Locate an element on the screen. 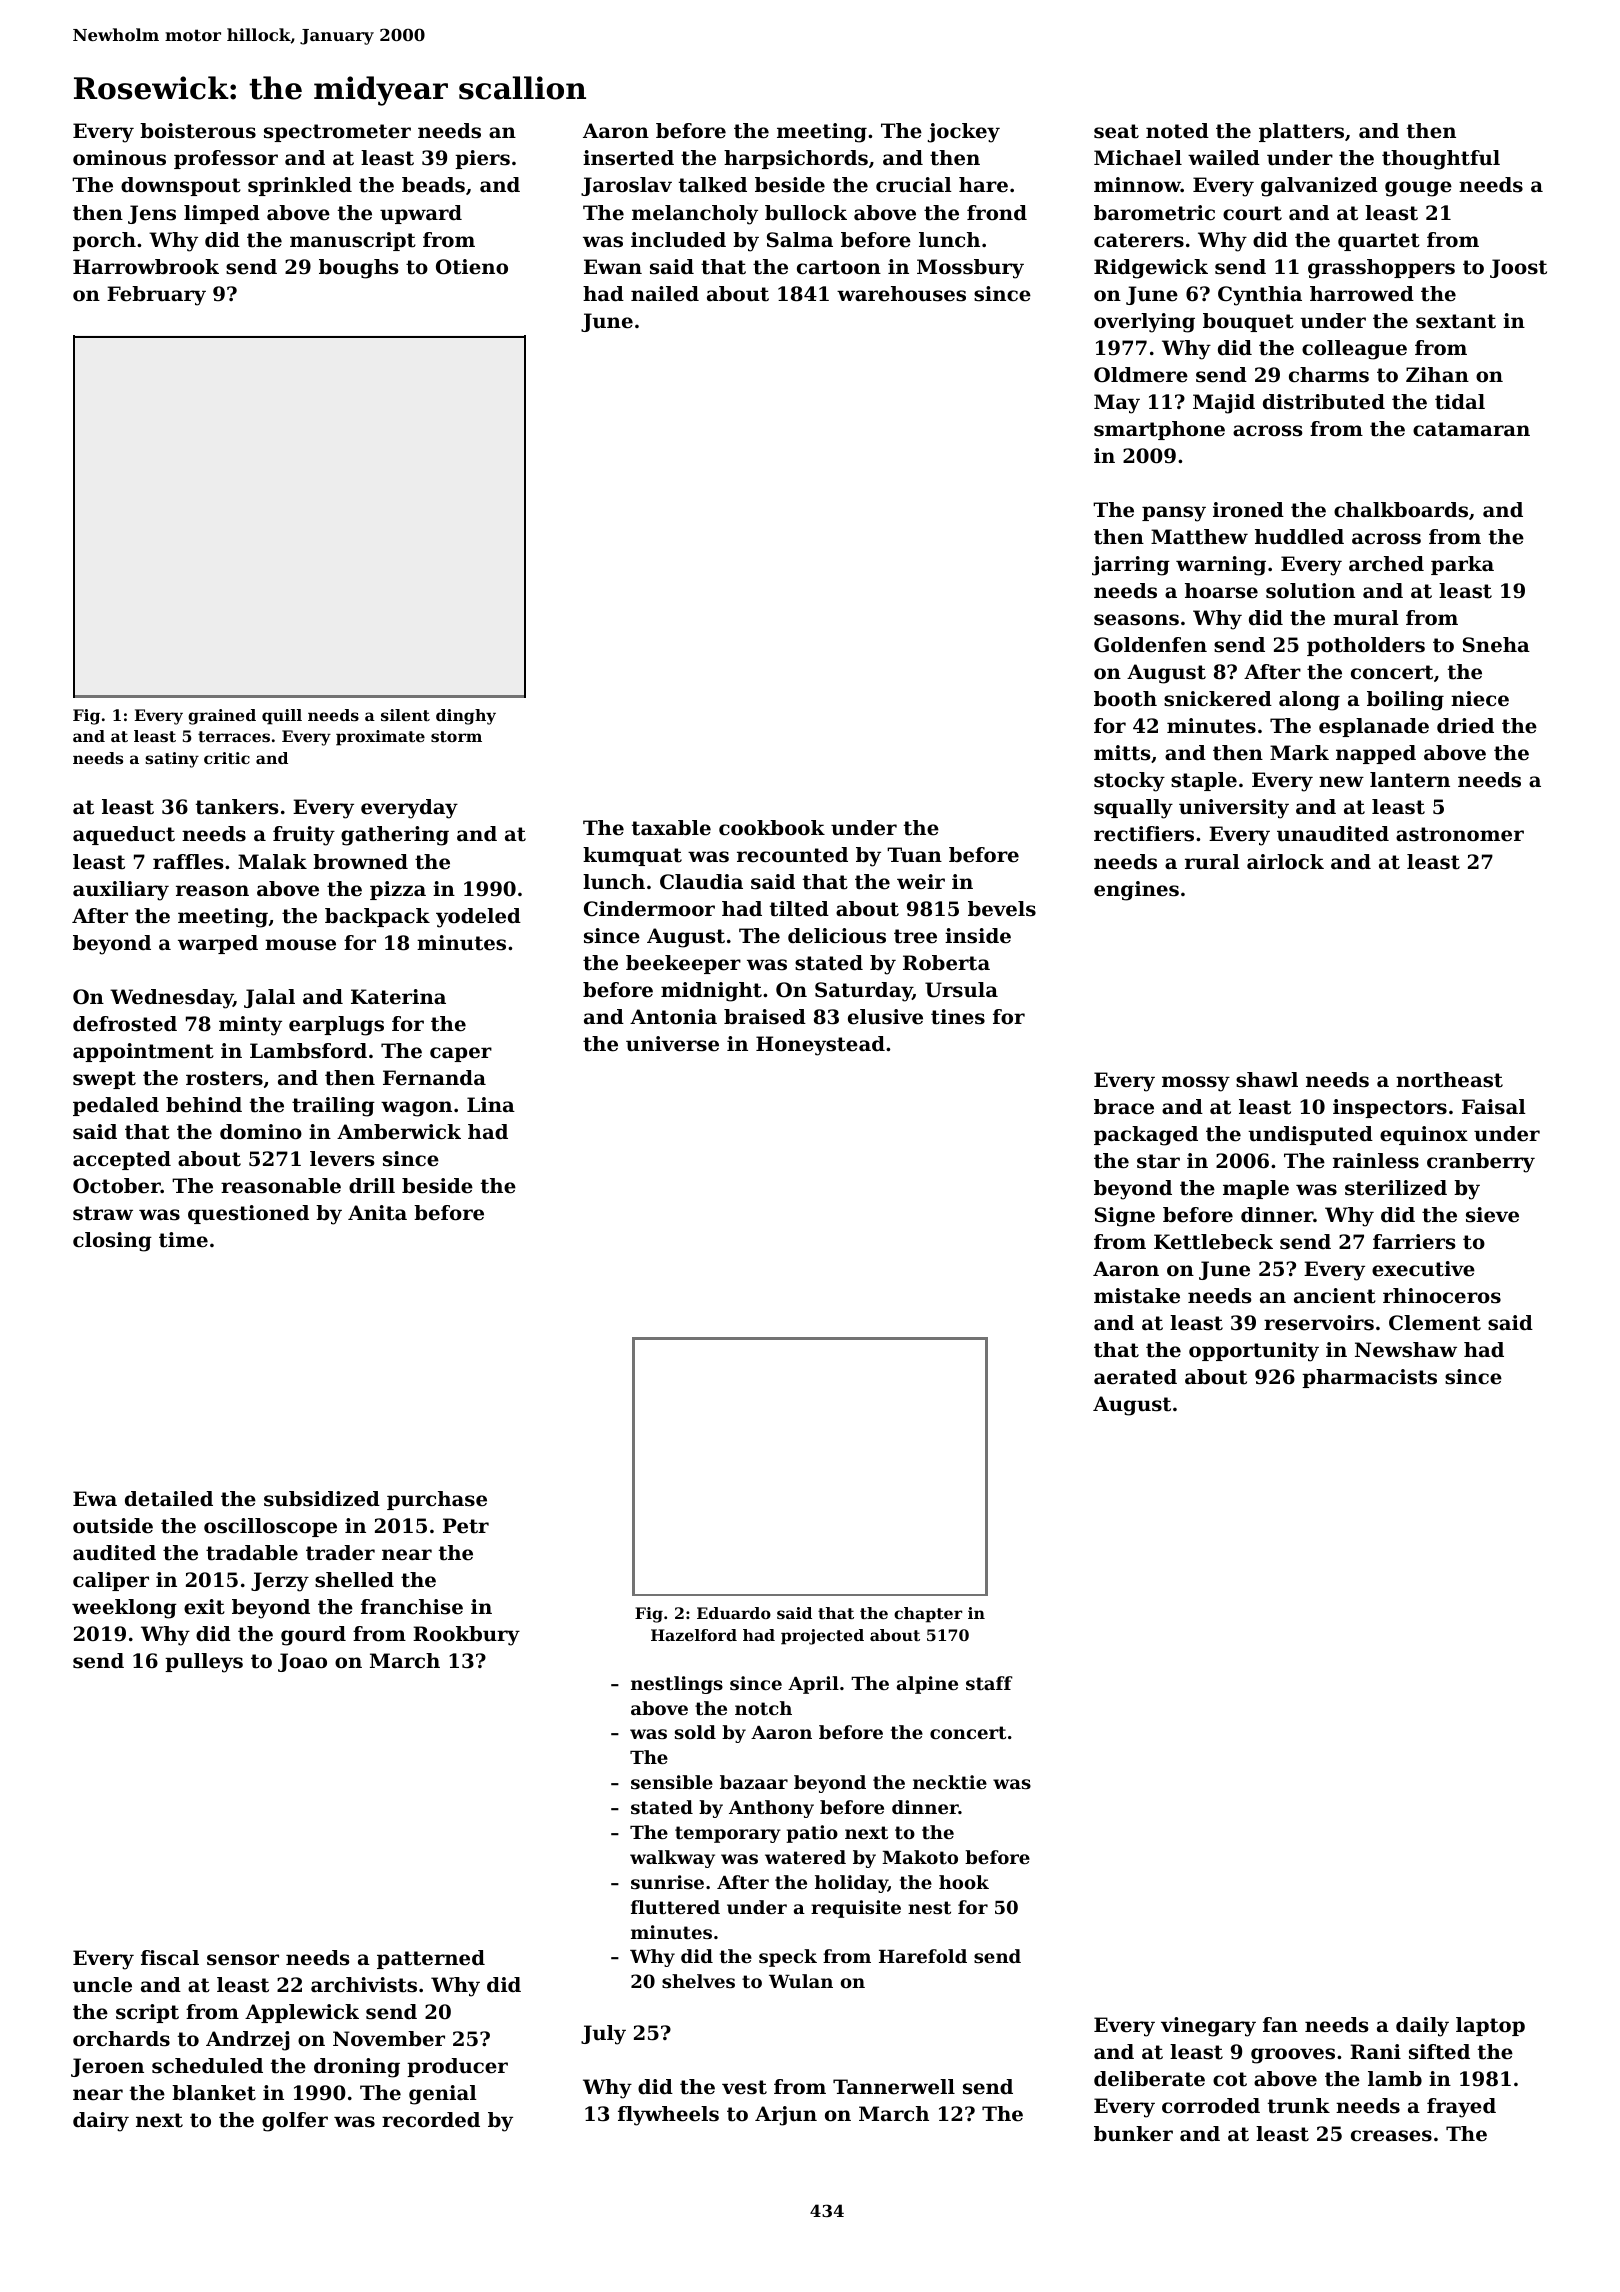  grained is located at coordinates (222, 717).
